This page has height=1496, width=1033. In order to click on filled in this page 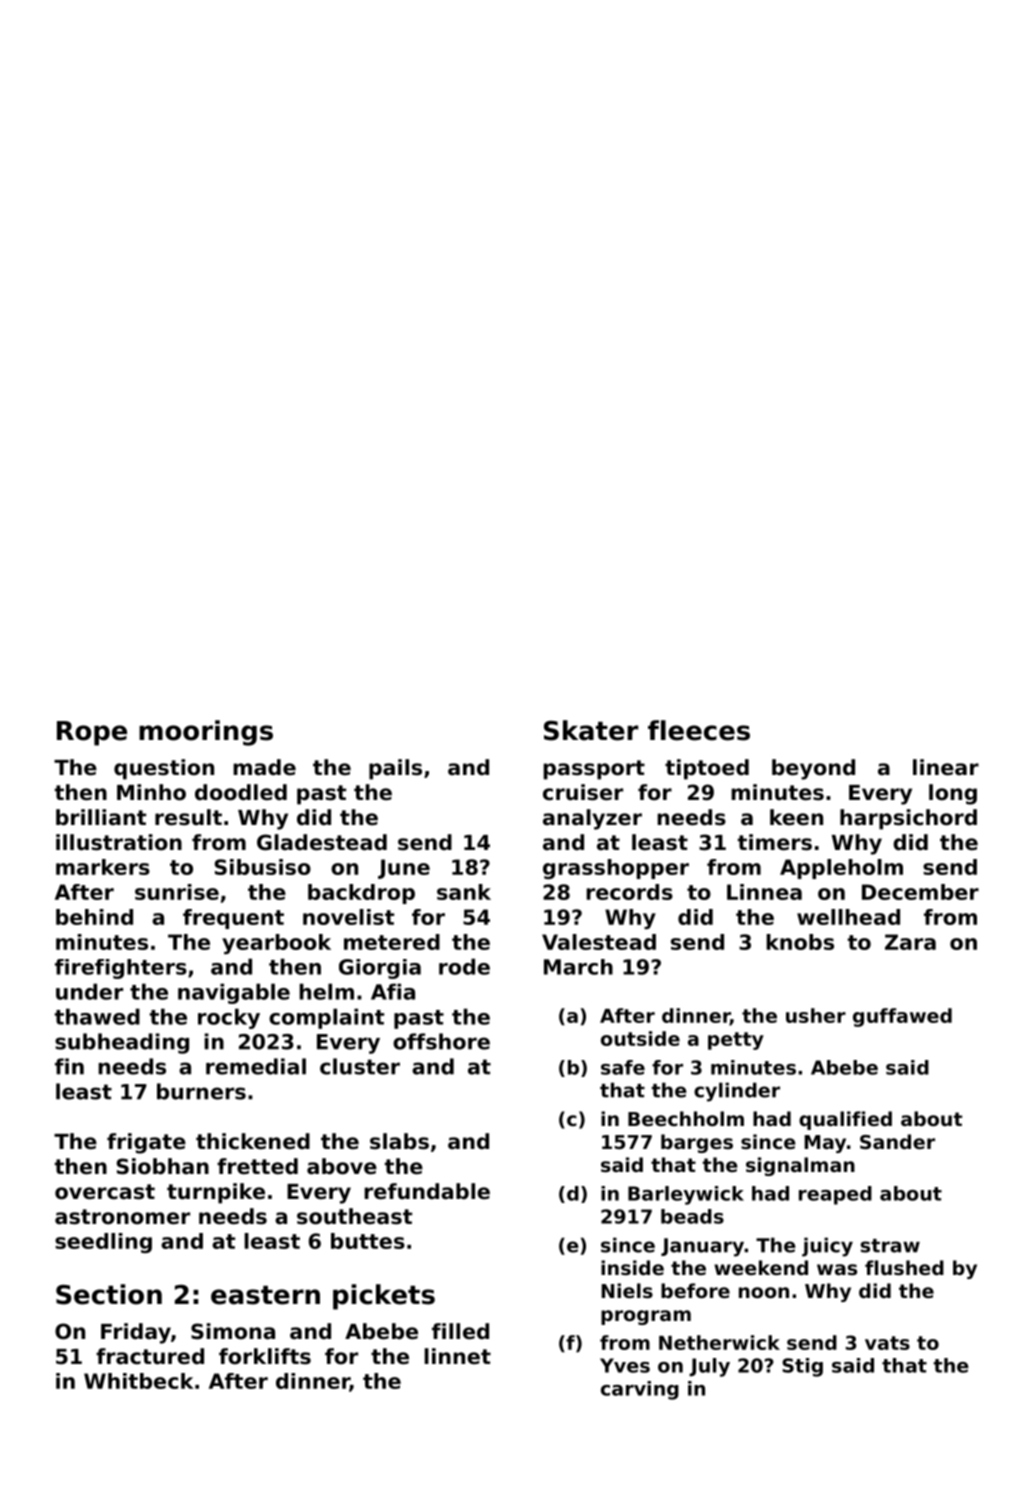, I will do `click(460, 1331)`.
